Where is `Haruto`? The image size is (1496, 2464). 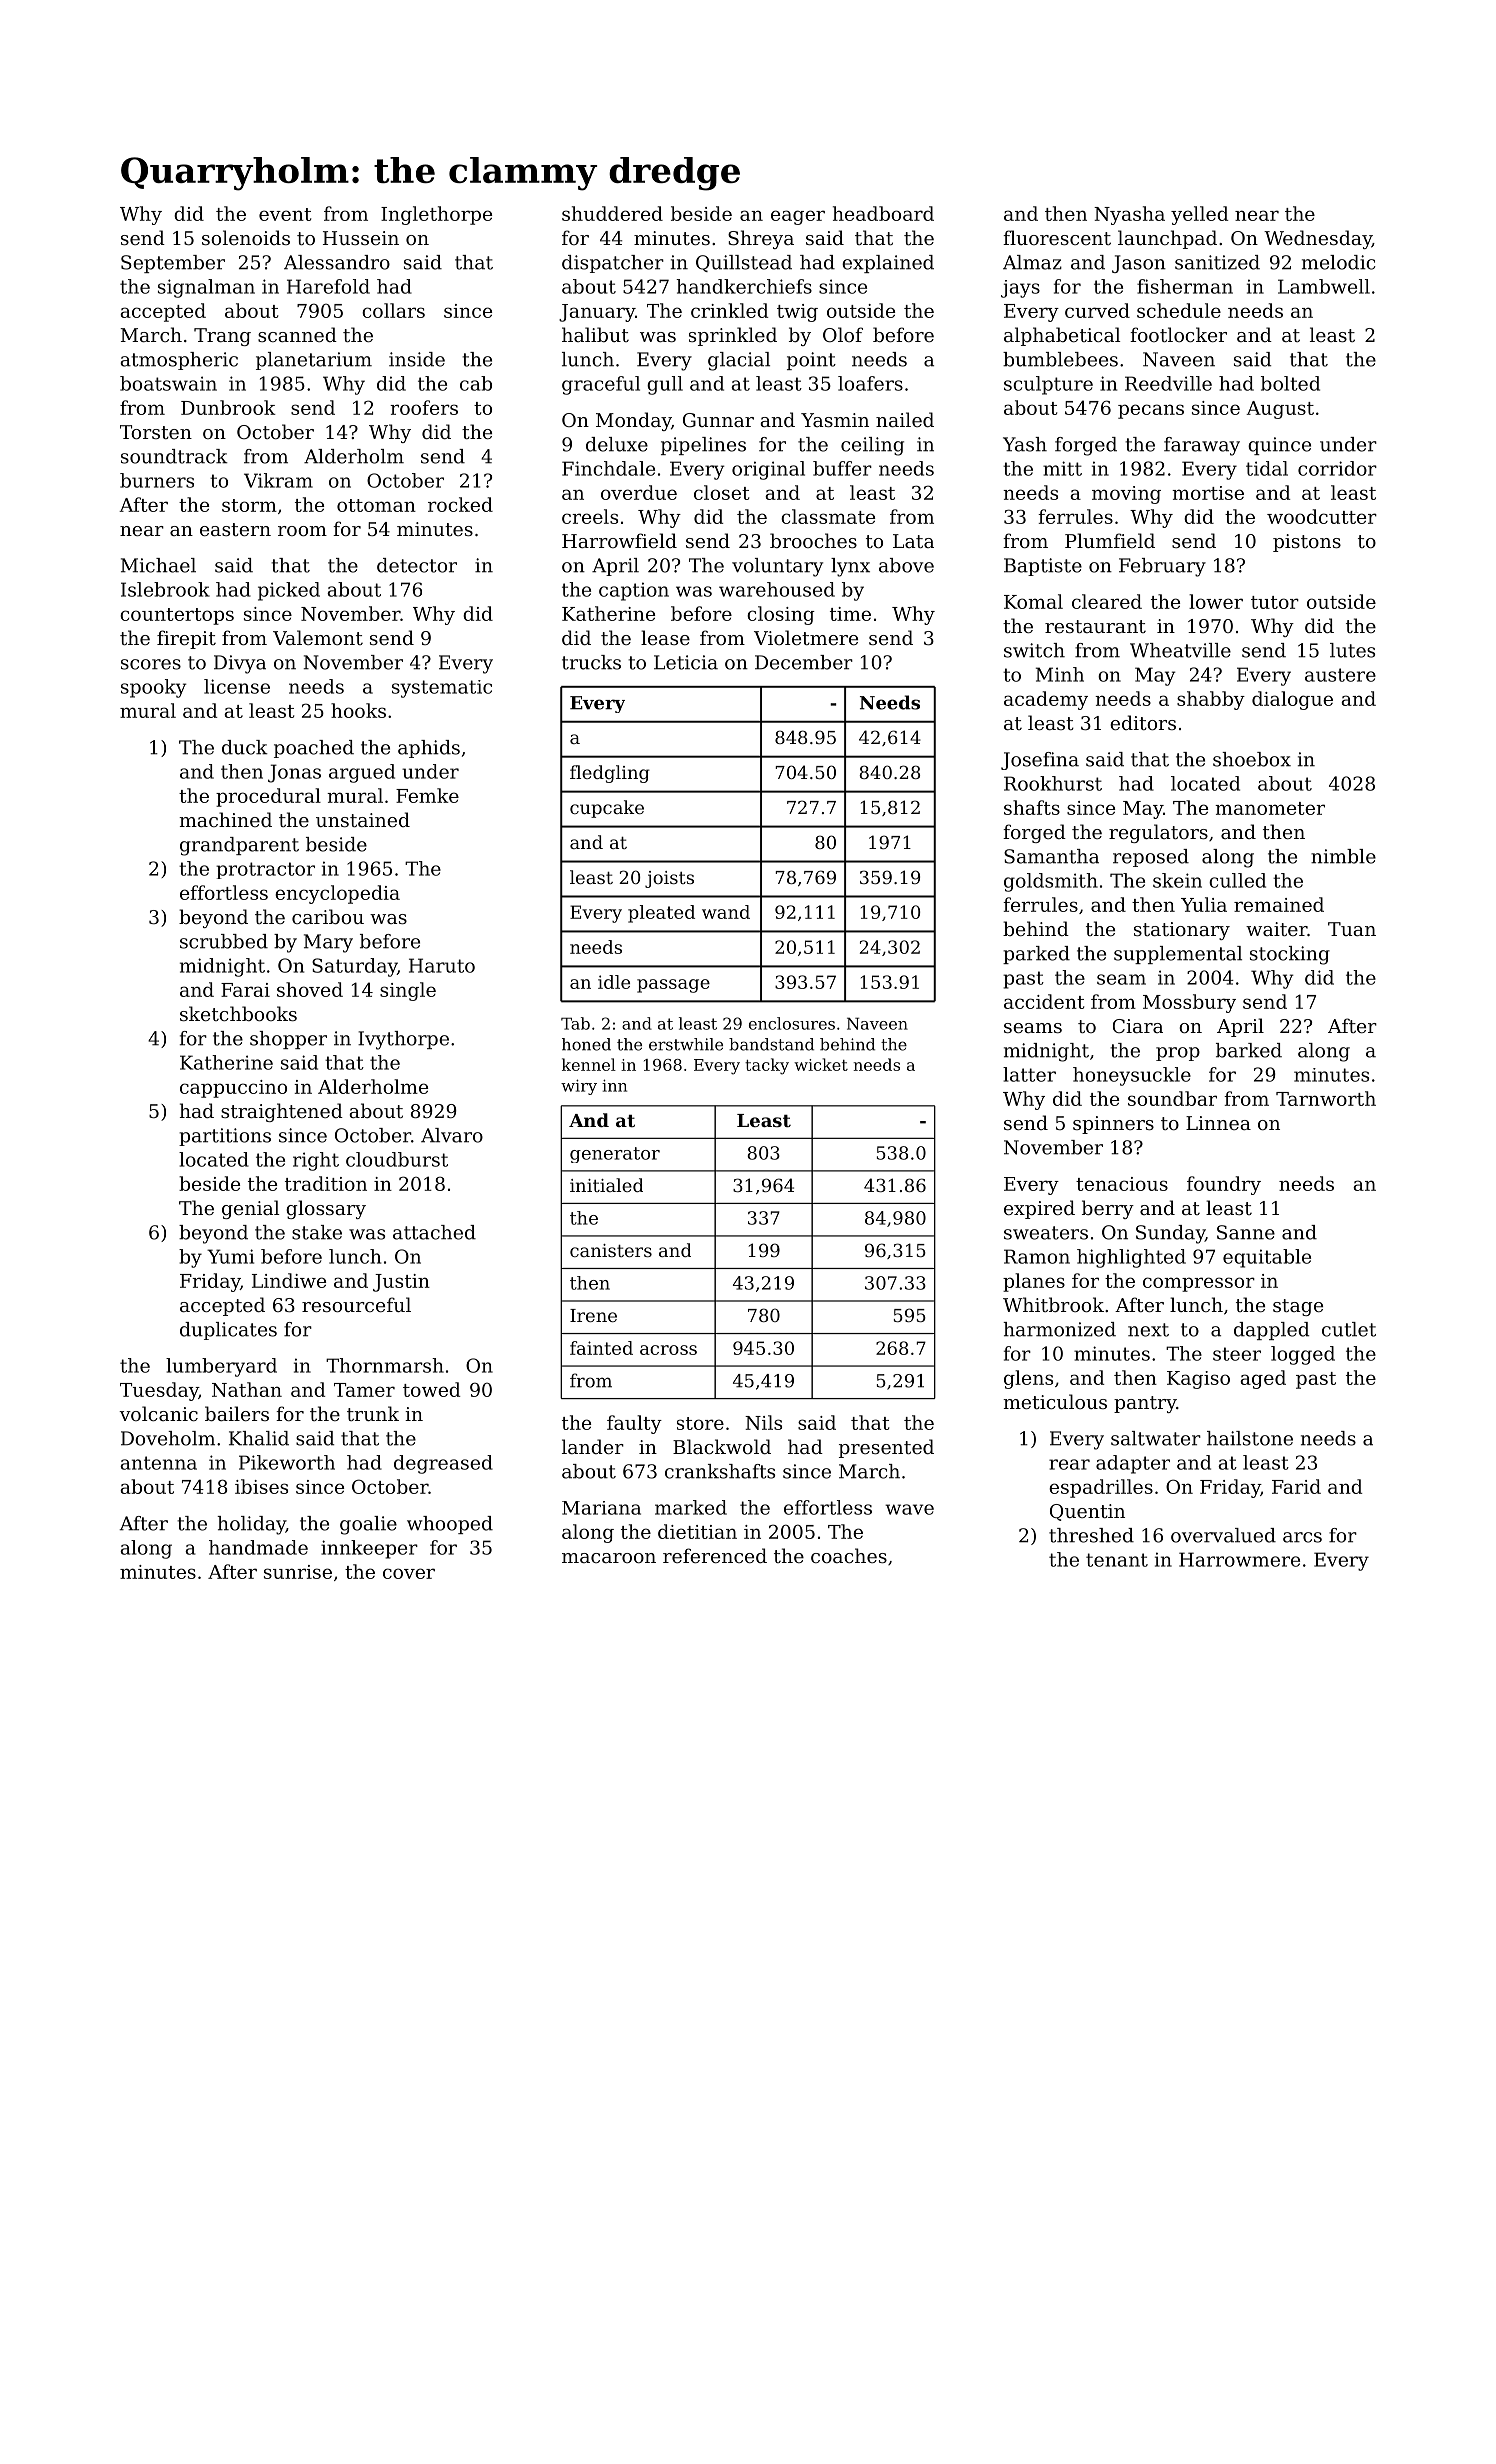 Haruto is located at coordinates (442, 965).
